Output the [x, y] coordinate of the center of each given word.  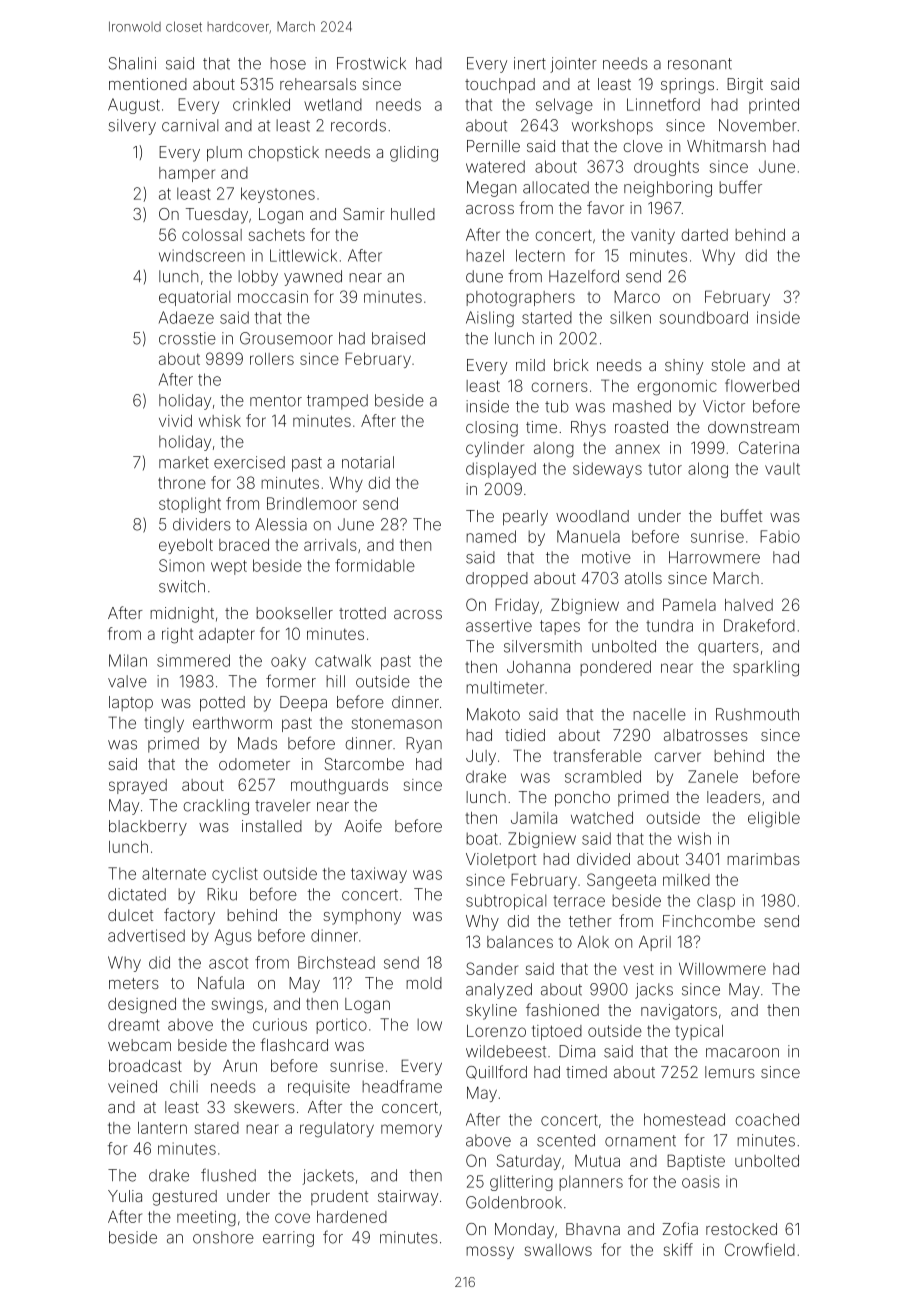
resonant [700, 64]
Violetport [501, 860]
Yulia [125, 1196]
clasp [716, 902]
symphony [362, 917]
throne [182, 483]
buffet [741, 515]
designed [142, 1006]
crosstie [187, 338]
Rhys [588, 429]
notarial [368, 462]
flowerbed [762, 385]
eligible [774, 820]
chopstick [283, 153]
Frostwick [371, 63]
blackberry [148, 828]
